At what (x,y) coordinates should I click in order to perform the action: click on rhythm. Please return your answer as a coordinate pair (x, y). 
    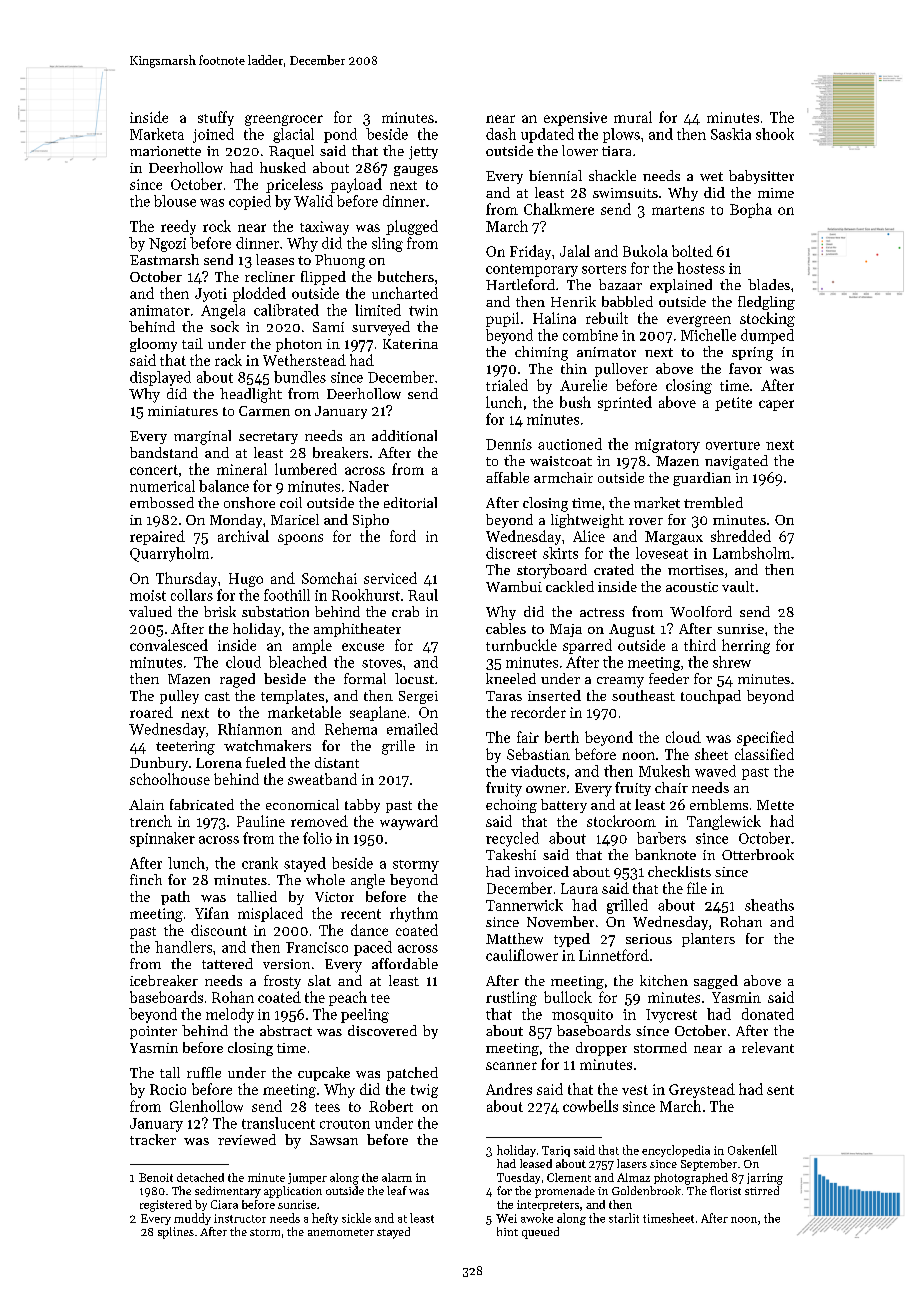
    Looking at the image, I should click on (414, 914).
